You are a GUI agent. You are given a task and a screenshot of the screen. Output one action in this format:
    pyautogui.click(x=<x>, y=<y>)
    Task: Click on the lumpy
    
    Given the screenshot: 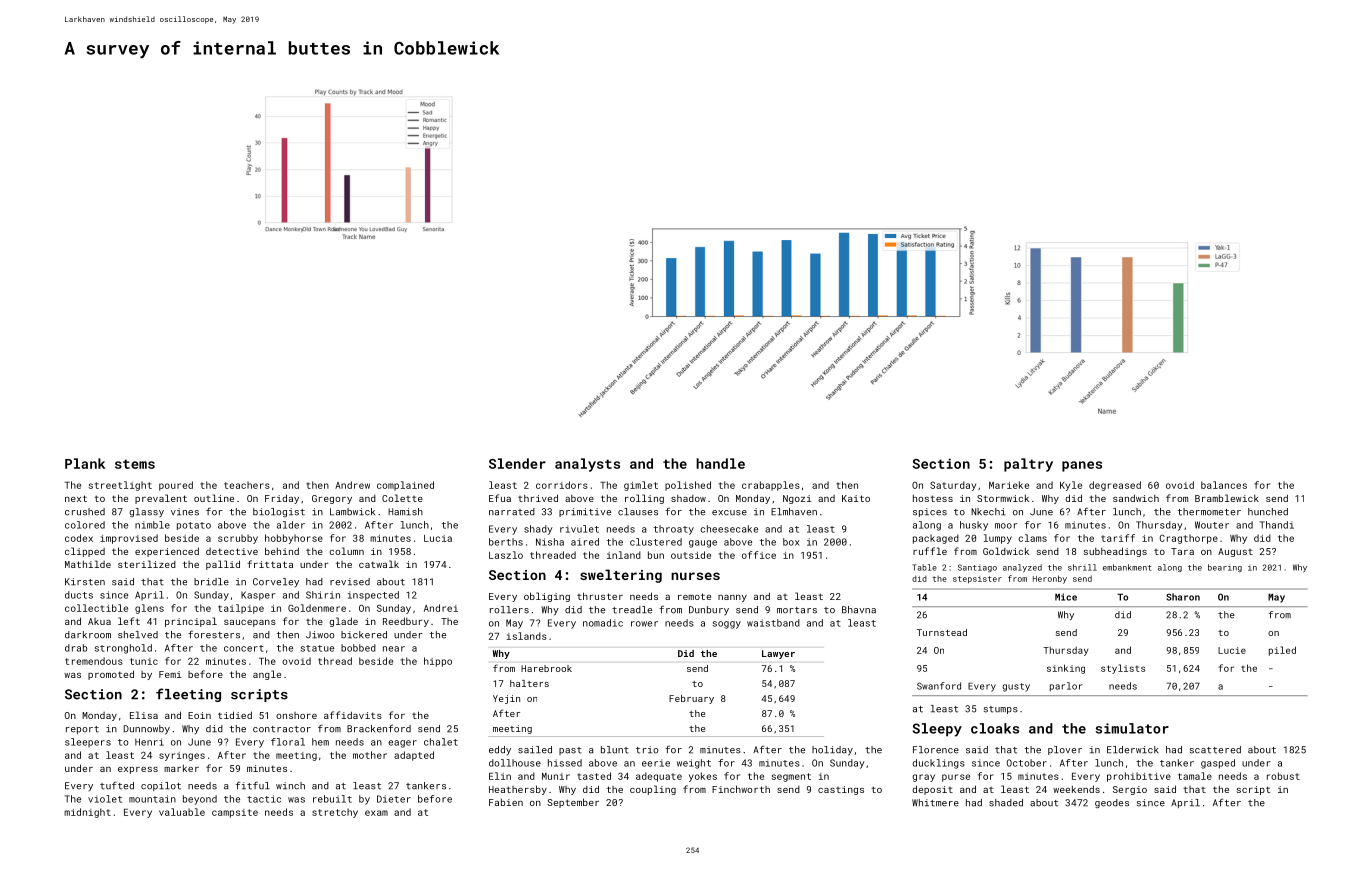 What is the action you would take?
    pyautogui.click(x=998, y=539)
